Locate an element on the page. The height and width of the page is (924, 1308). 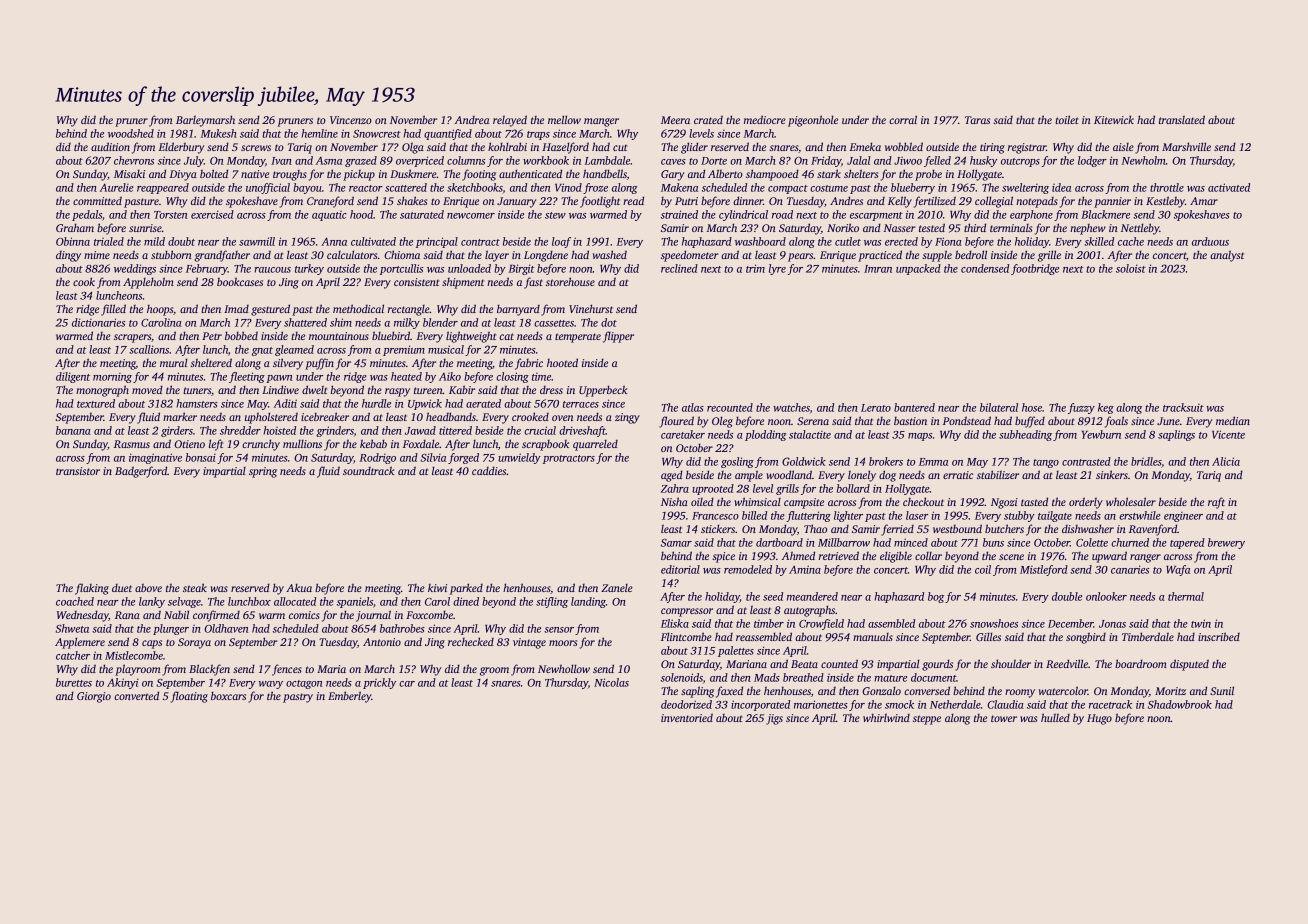
Badgerford is located at coordinates (141, 472).
